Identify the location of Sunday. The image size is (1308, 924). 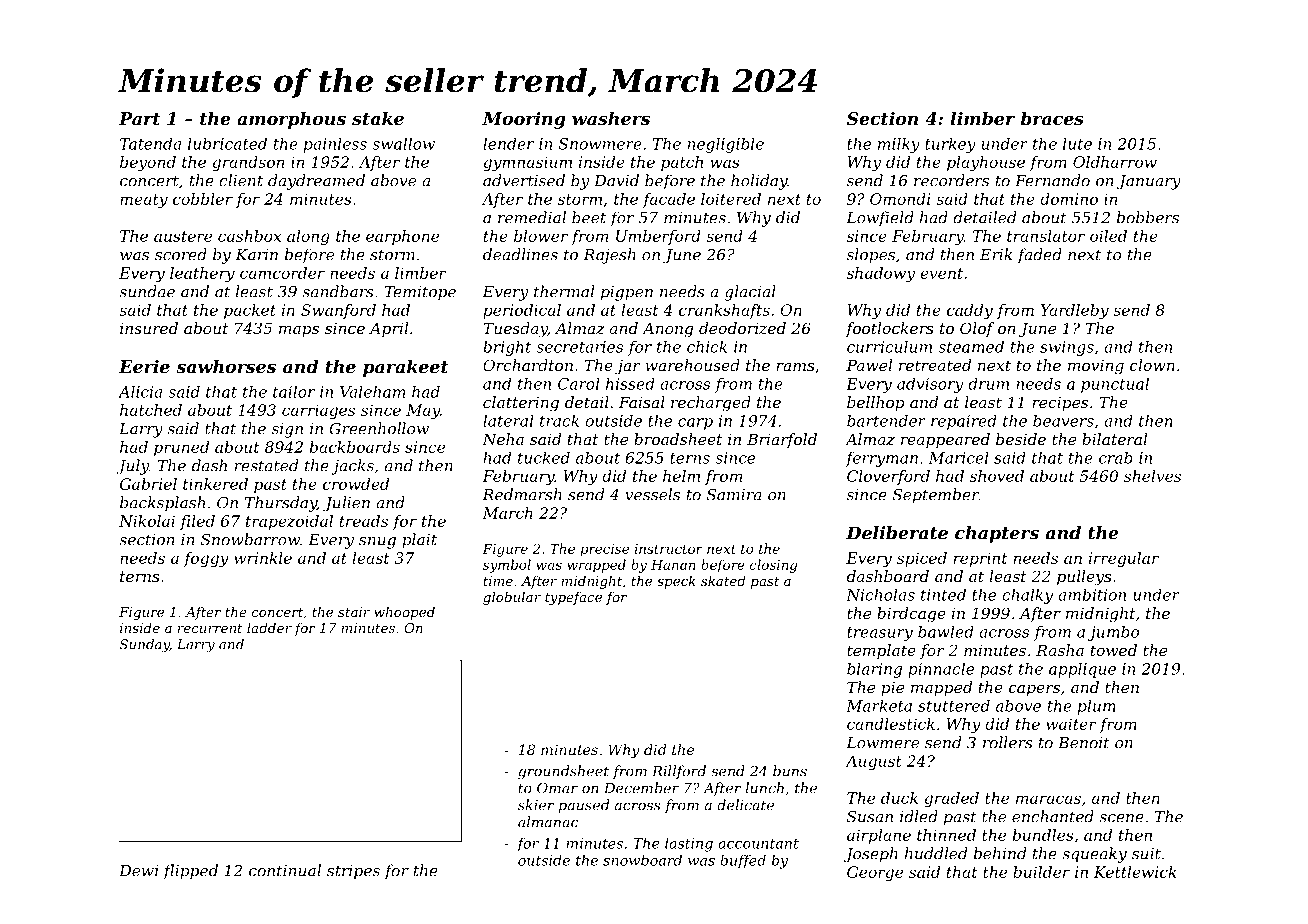
(145, 645).
